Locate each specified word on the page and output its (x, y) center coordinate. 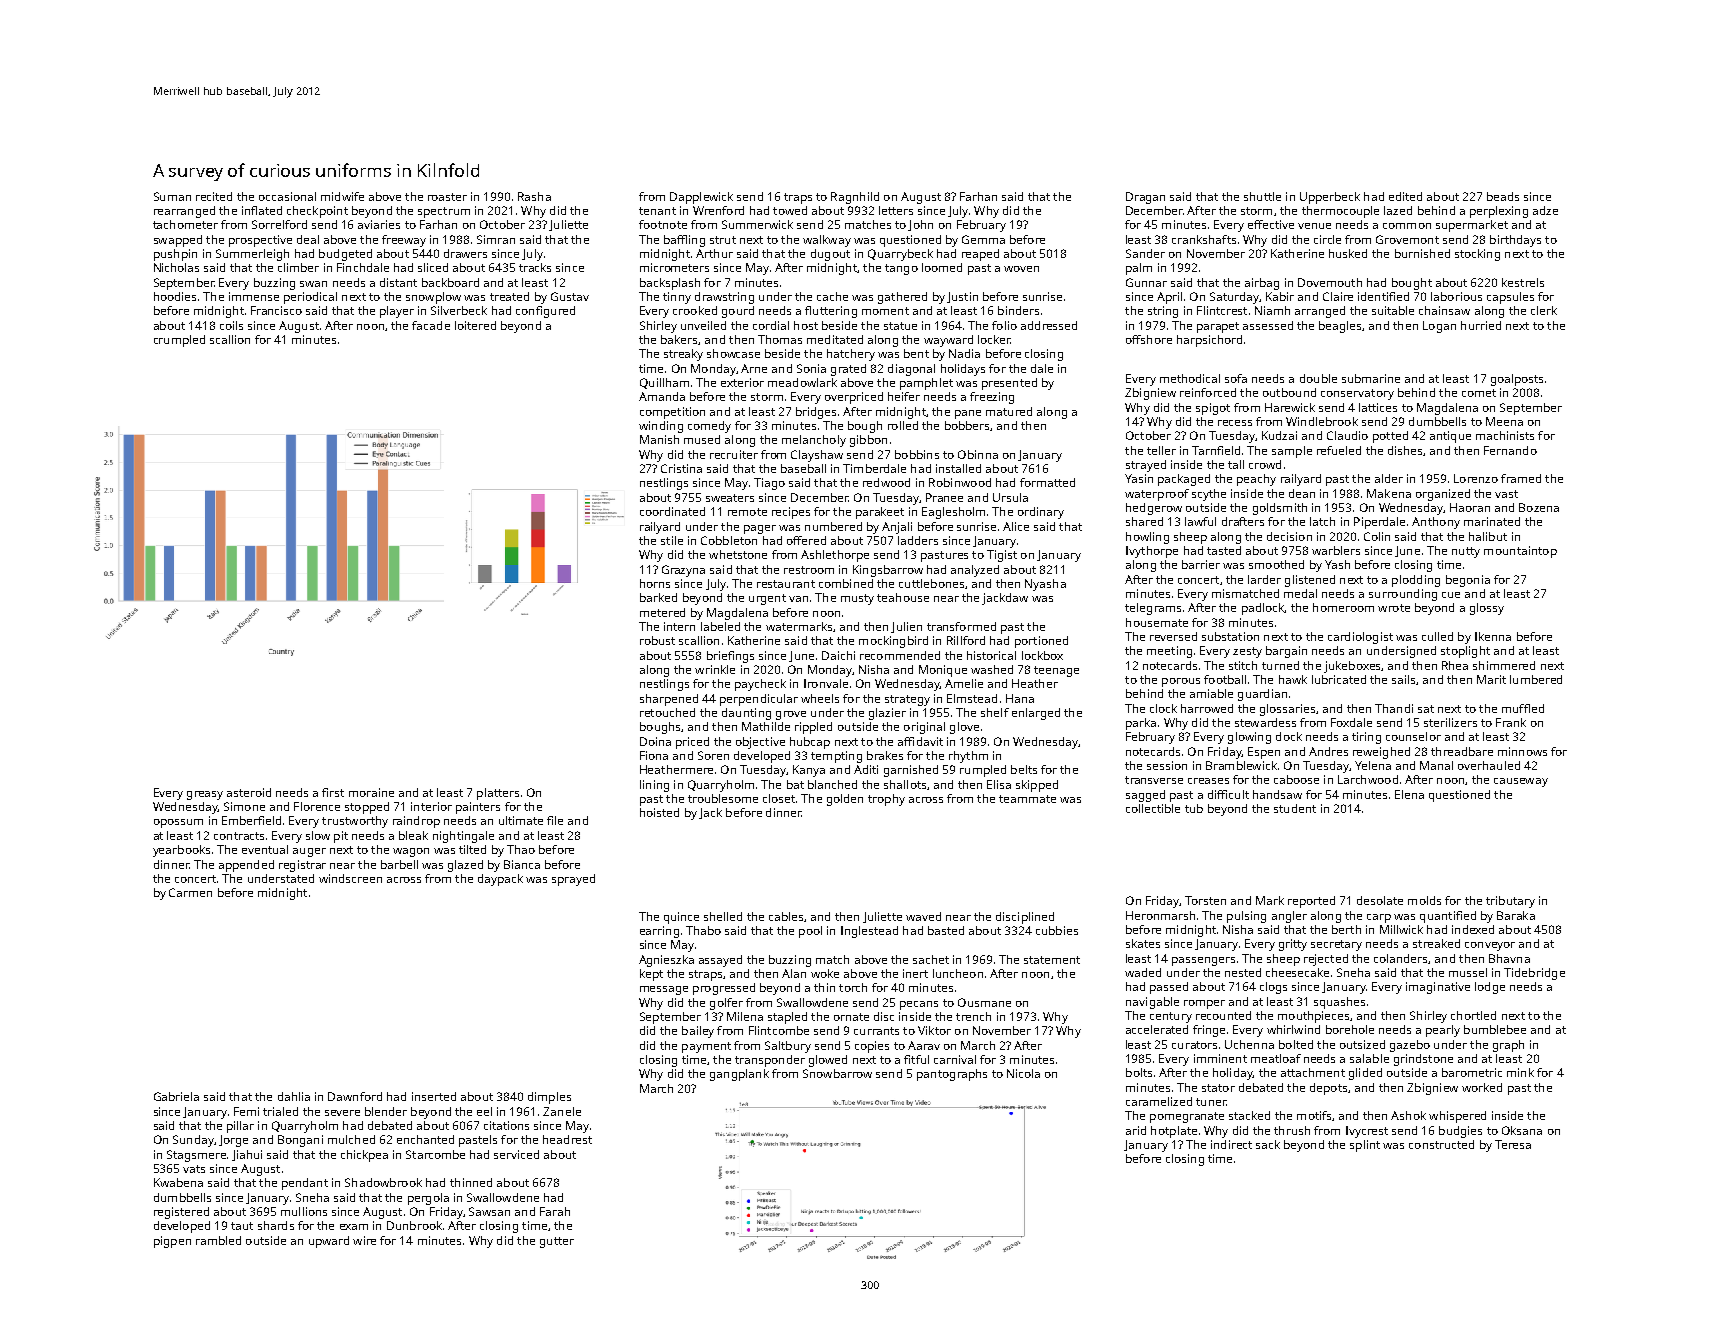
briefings (730, 657)
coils (231, 325)
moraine (371, 792)
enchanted (425, 1139)
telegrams (1153, 609)
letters (896, 210)
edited (1405, 196)
